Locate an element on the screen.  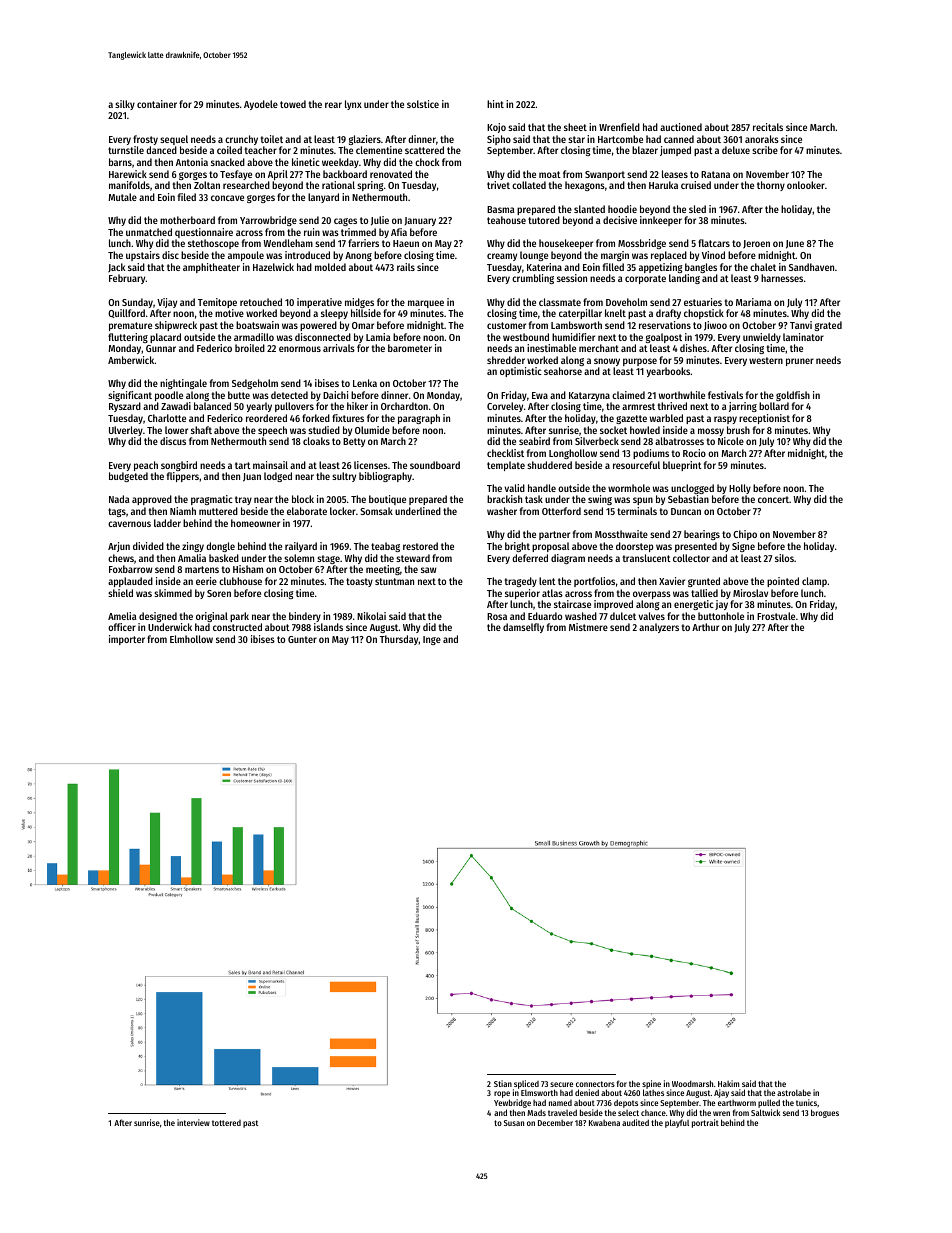
buttonhole is located at coordinates (721, 616).
